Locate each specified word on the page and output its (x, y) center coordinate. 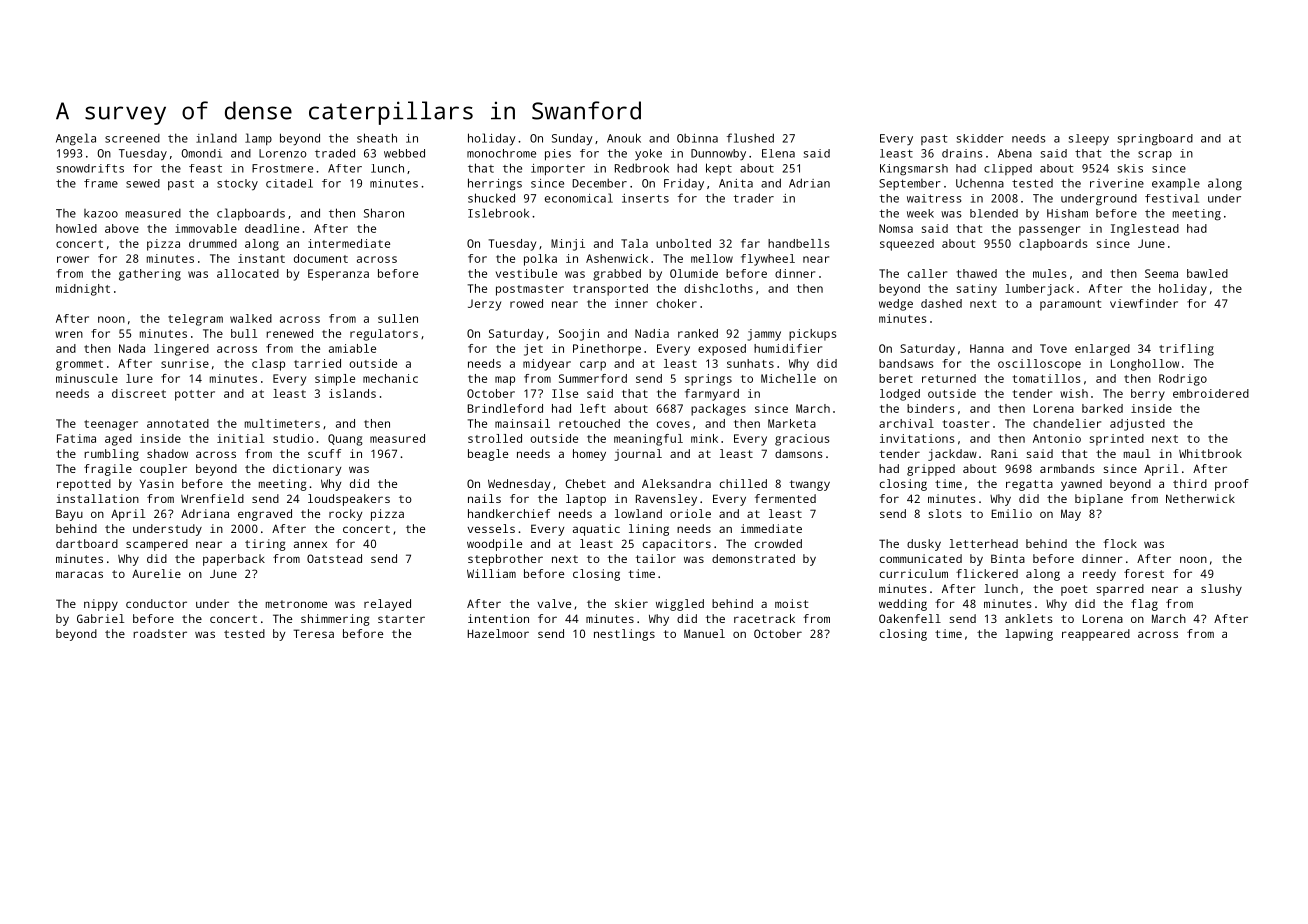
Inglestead (1145, 230)
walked (251, 318)
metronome (296, 604)
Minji (568, 245)
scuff (324, 453)
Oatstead (334, 558)
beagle (488, 455)
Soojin (579, 335)
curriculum (914, 573)
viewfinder (1144, 303)
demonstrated (753, 558)
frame (101, 183)
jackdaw (952, 455)
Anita (736, 183)
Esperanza (338, 275)
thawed (977, 273)
